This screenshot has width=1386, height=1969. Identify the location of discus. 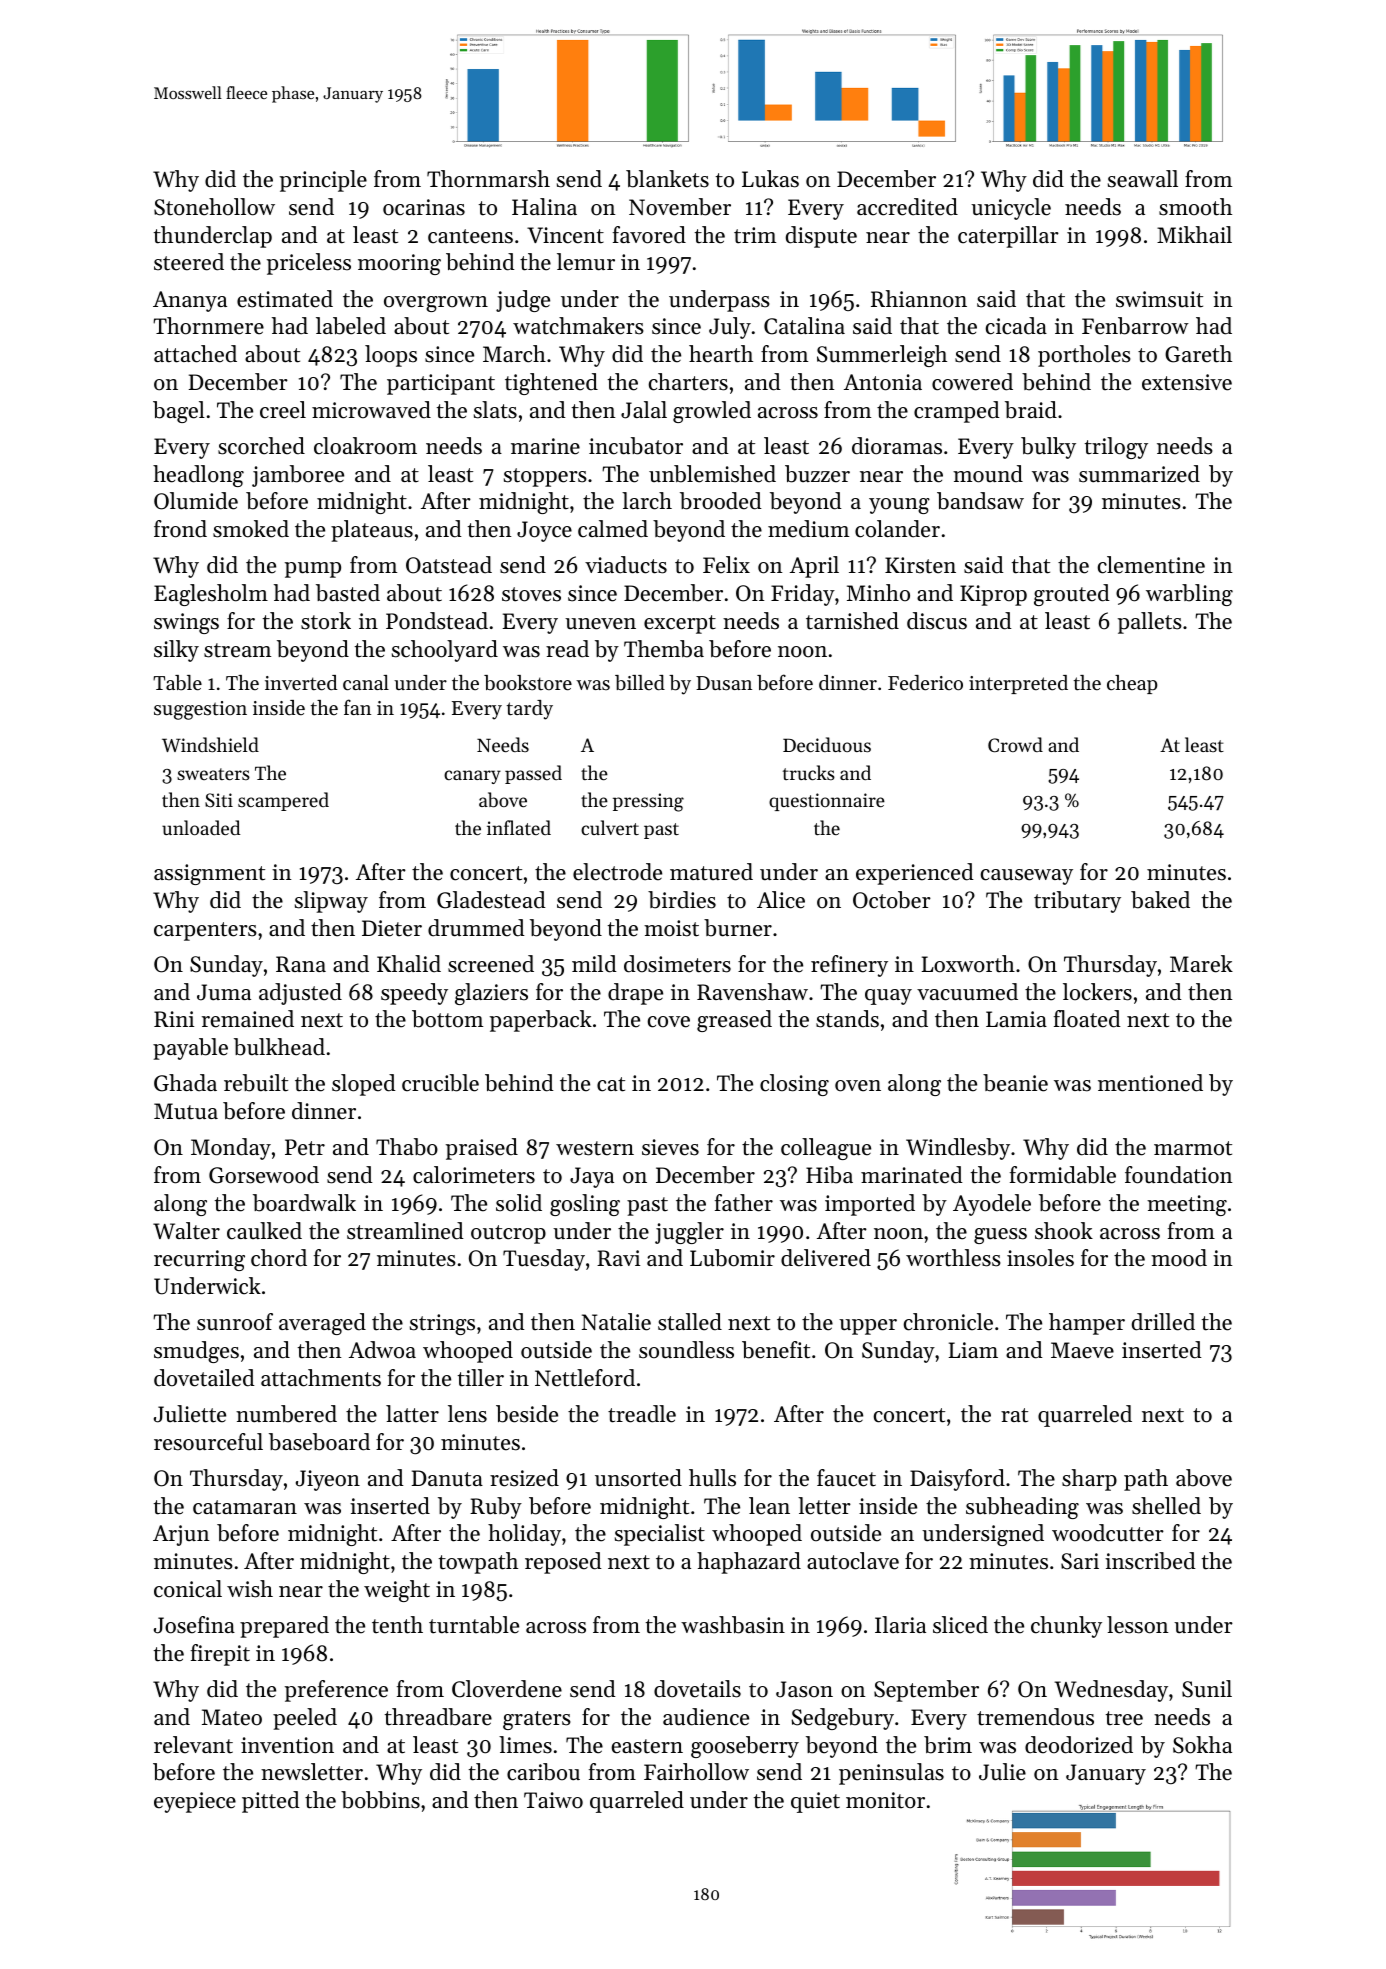
(937, 621).
